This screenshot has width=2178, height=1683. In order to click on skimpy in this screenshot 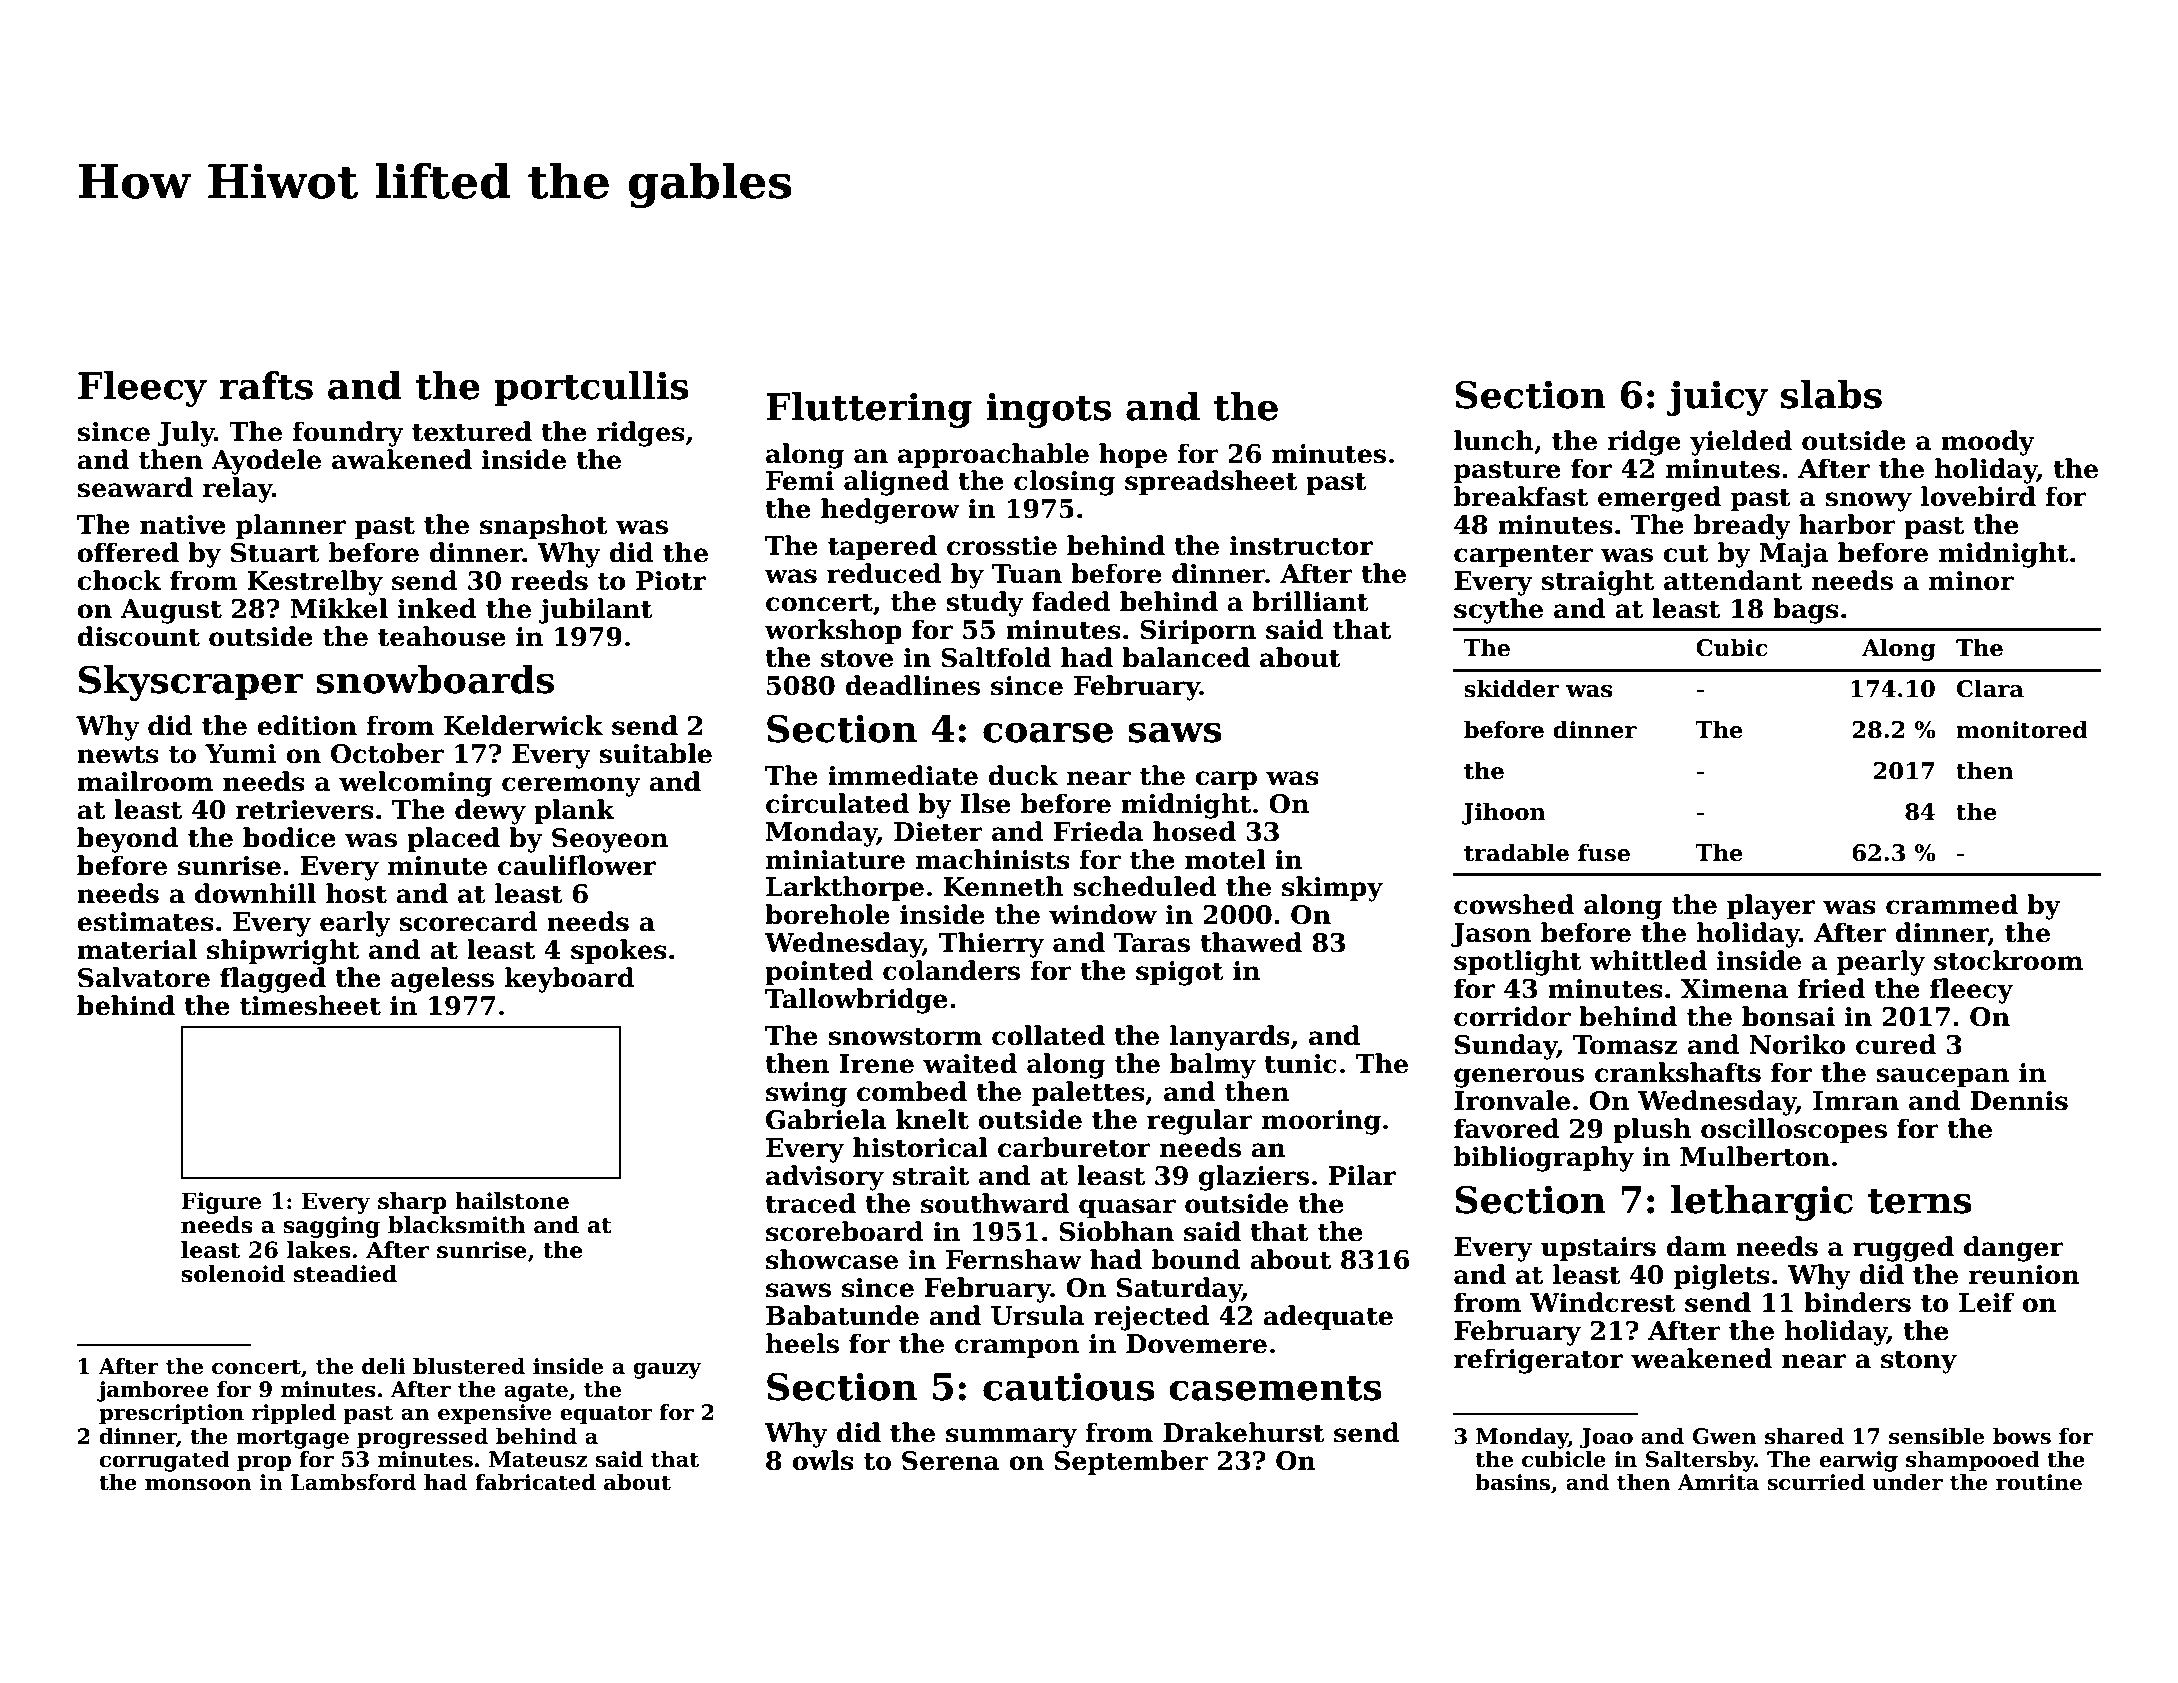, I will do `click(1332, 889)`.
